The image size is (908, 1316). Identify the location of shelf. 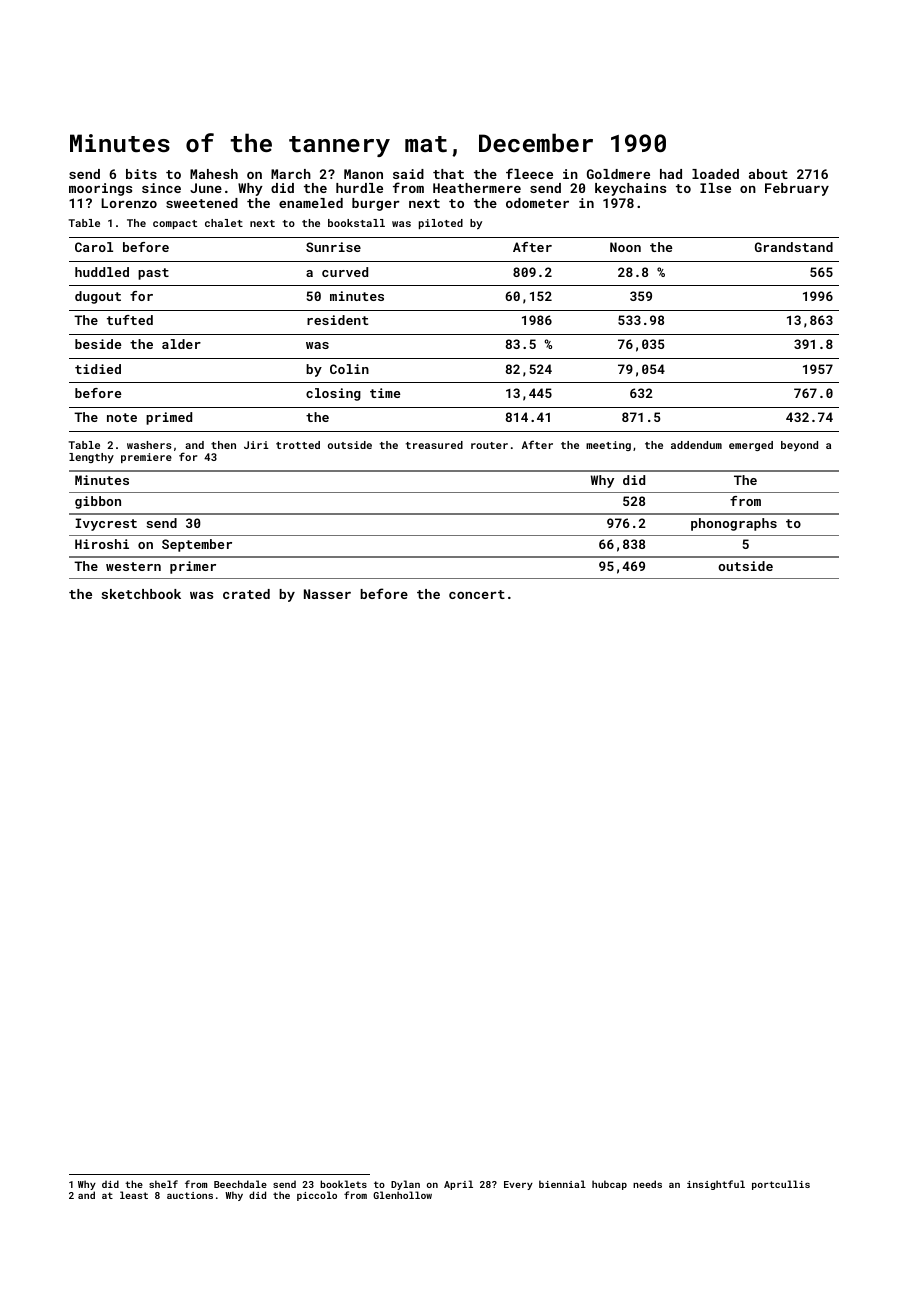
(163, 1184).
